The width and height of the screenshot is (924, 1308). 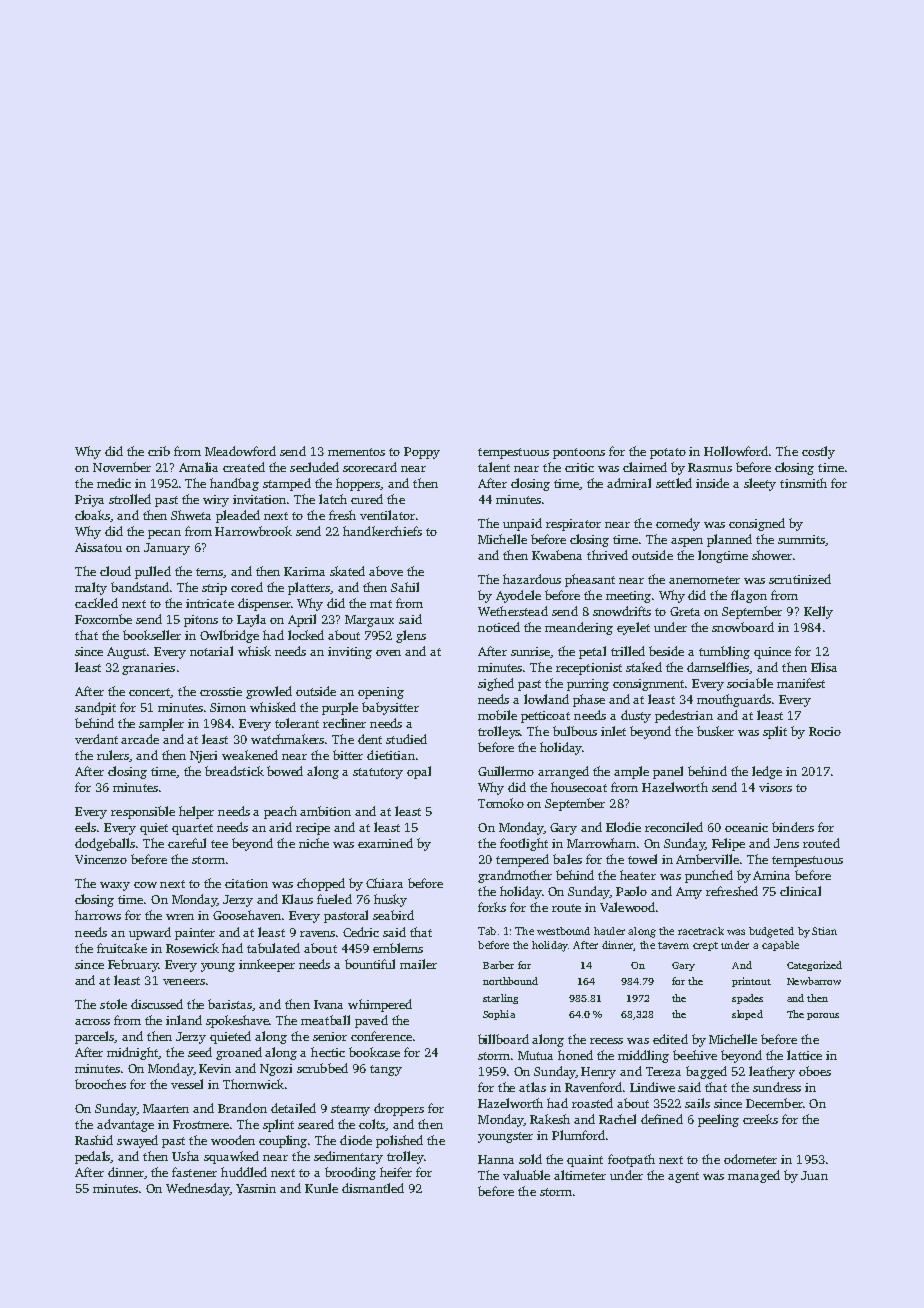 I want to click on dent, so click(x=370, y=739).
